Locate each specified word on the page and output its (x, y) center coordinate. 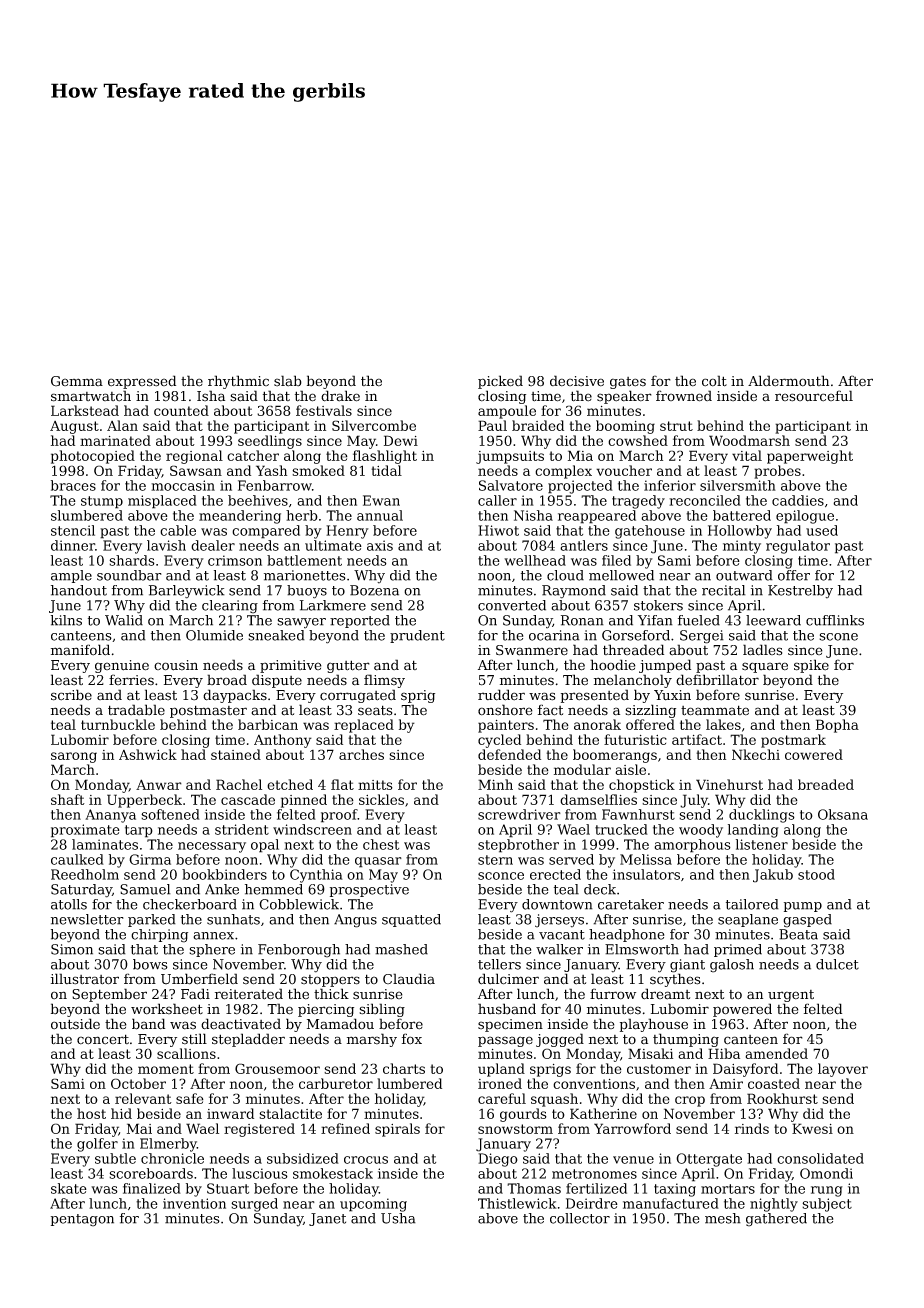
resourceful (814, 396)
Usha (398, 1218)
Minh (495, 784)
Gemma (77, 381)
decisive (577, 381)
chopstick (642, 786)
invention (194, 1203)
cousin (176, 665)
